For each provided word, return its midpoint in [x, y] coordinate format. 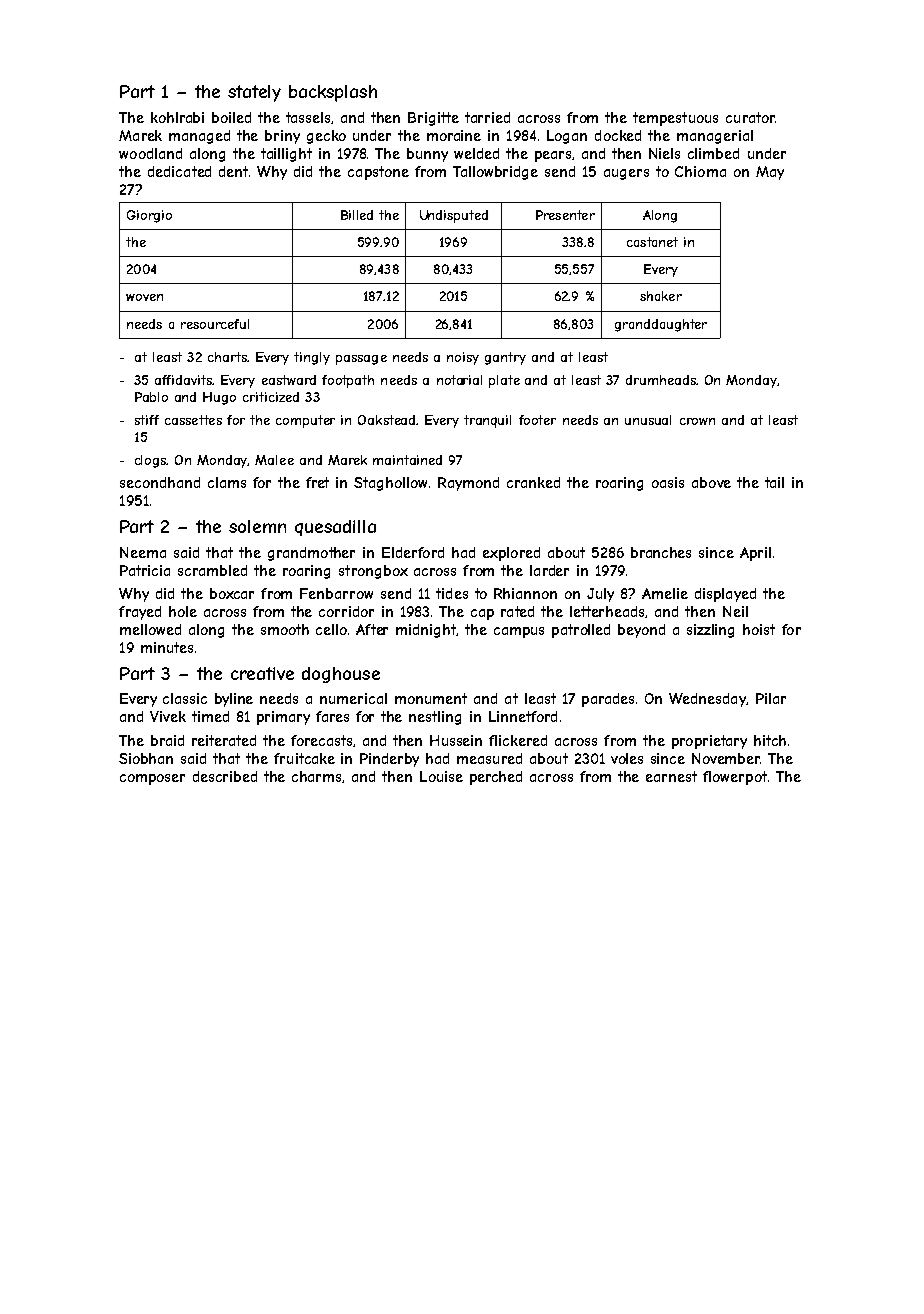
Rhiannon [525, 593]
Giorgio [149, 216]
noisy [463, 358]
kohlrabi [177, 117]
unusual [648, 420]
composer [152, 779]
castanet [652, 242]
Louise [441, 776]
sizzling [710, 631]
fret [317, 482]
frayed [140, 613]
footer [537, 420]
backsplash [333, 93]
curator [750, 117]
